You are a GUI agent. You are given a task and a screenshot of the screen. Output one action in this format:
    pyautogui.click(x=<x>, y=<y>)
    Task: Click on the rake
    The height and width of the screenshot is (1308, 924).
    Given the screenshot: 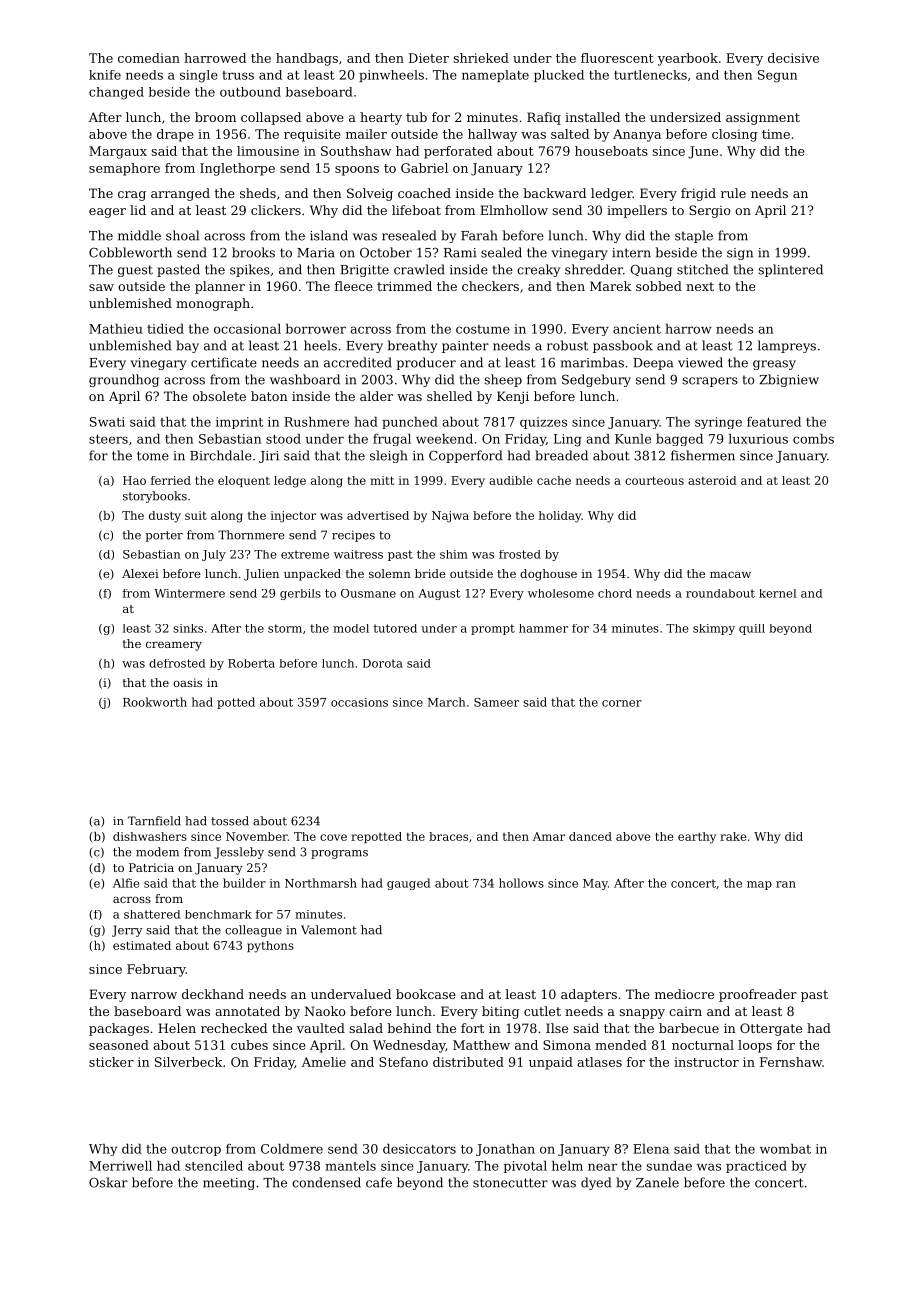 What is the action you would take?
    pyautogui.click(x=733, y=836)
